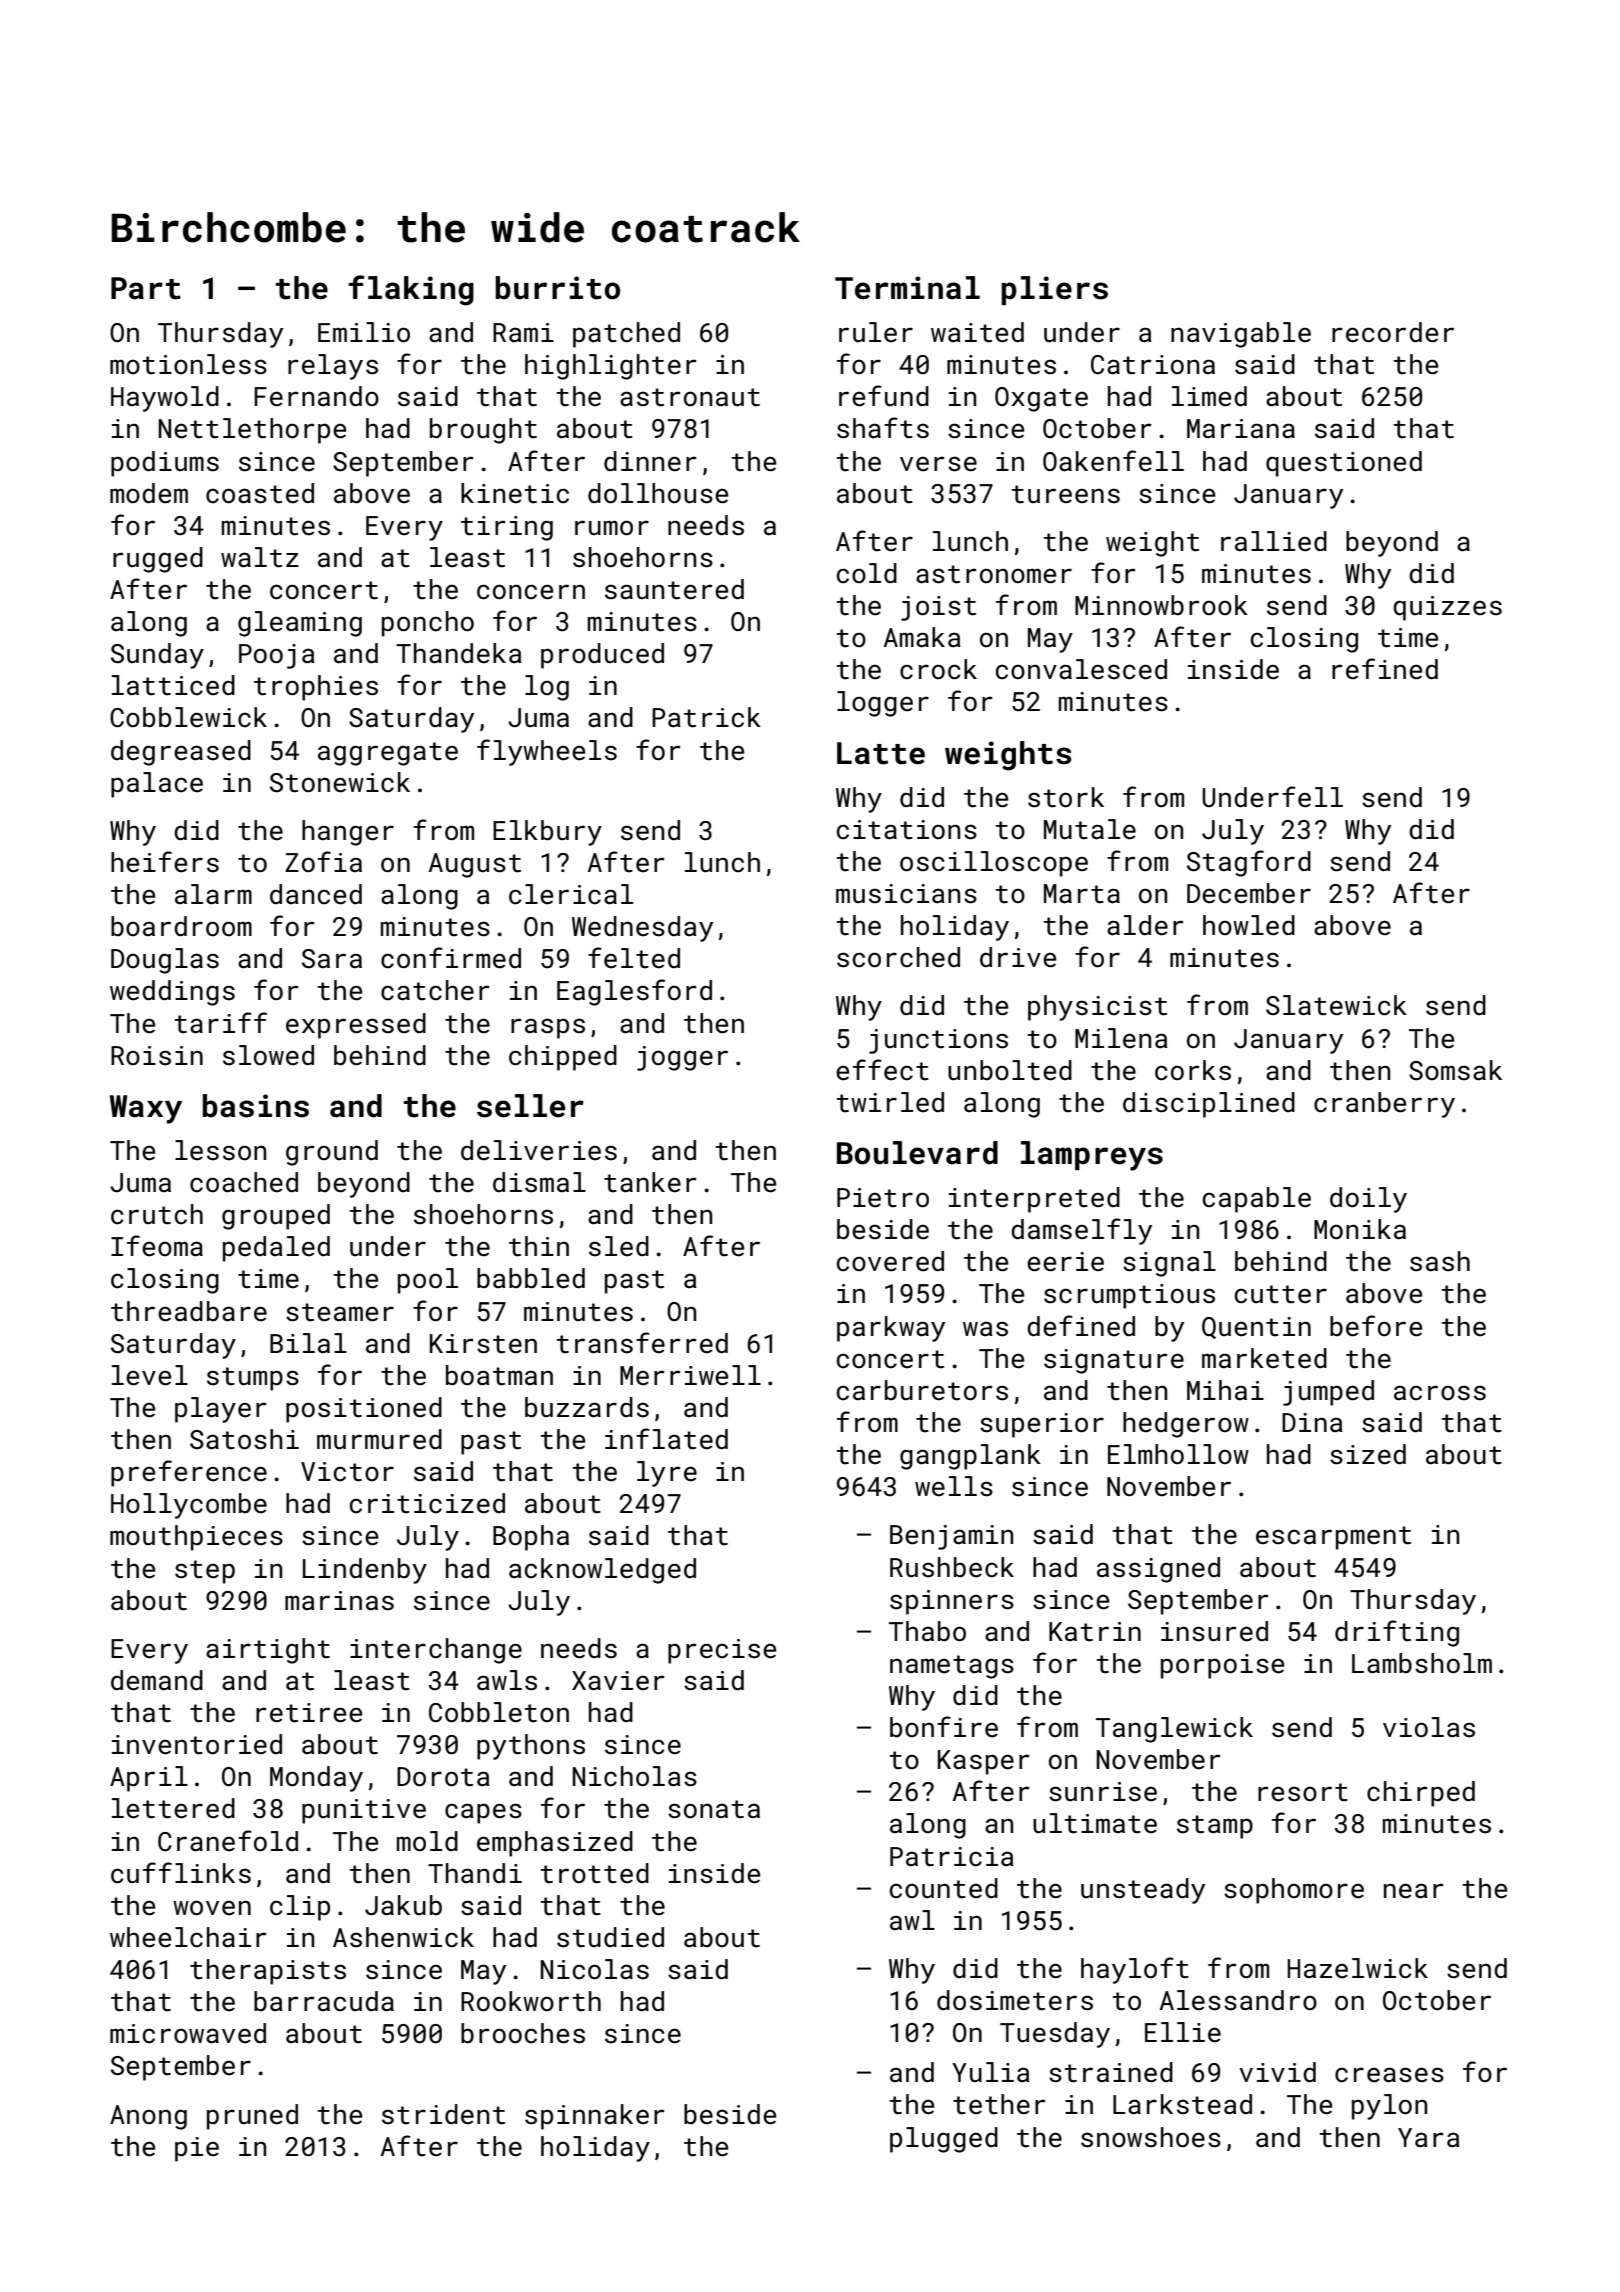  What do you see at coordinates (1385, 669) in the page?
I see `refined` at bounding box center [1385, 669].
